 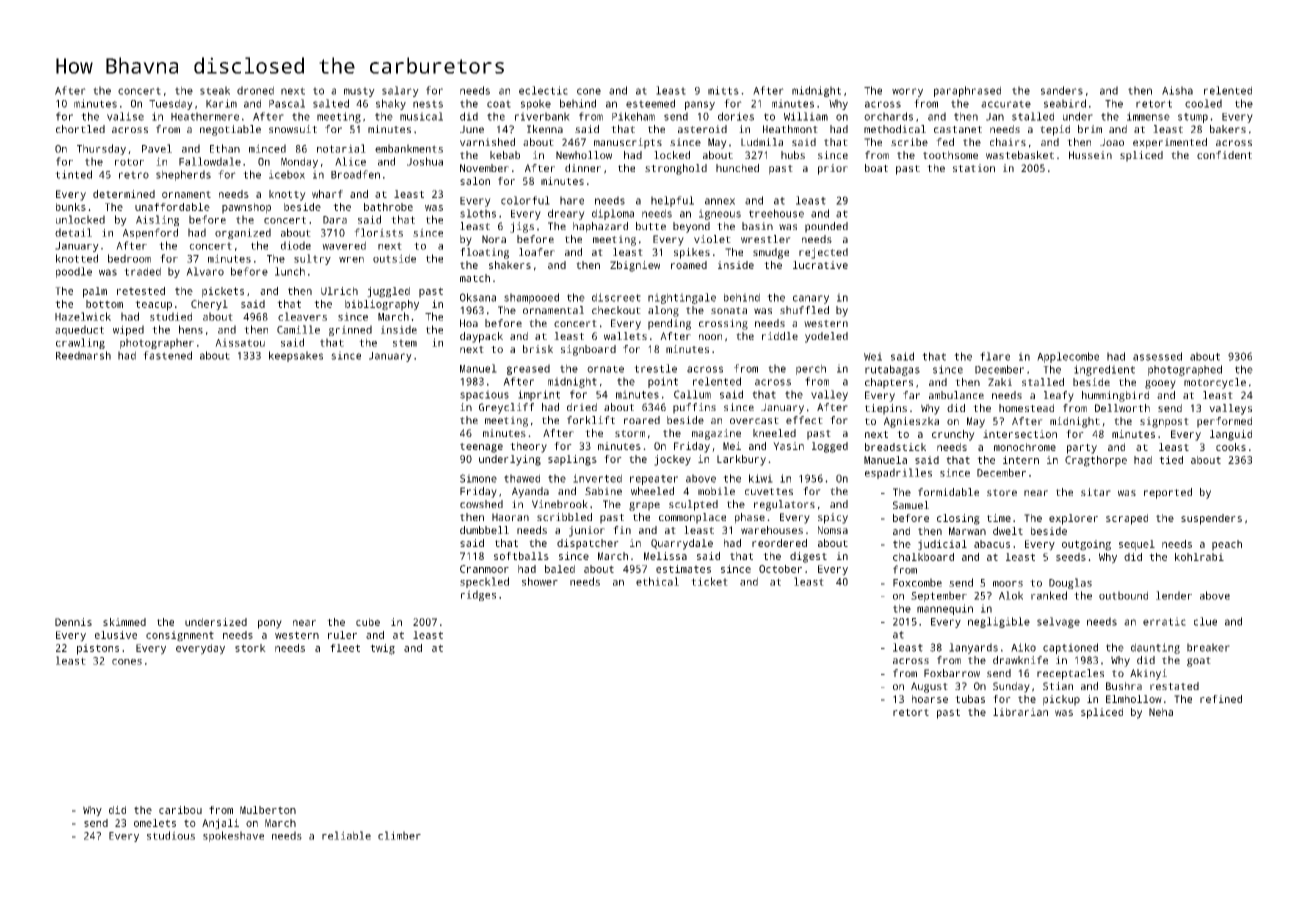 I want to click on palm, so click(x=95, y=292).
